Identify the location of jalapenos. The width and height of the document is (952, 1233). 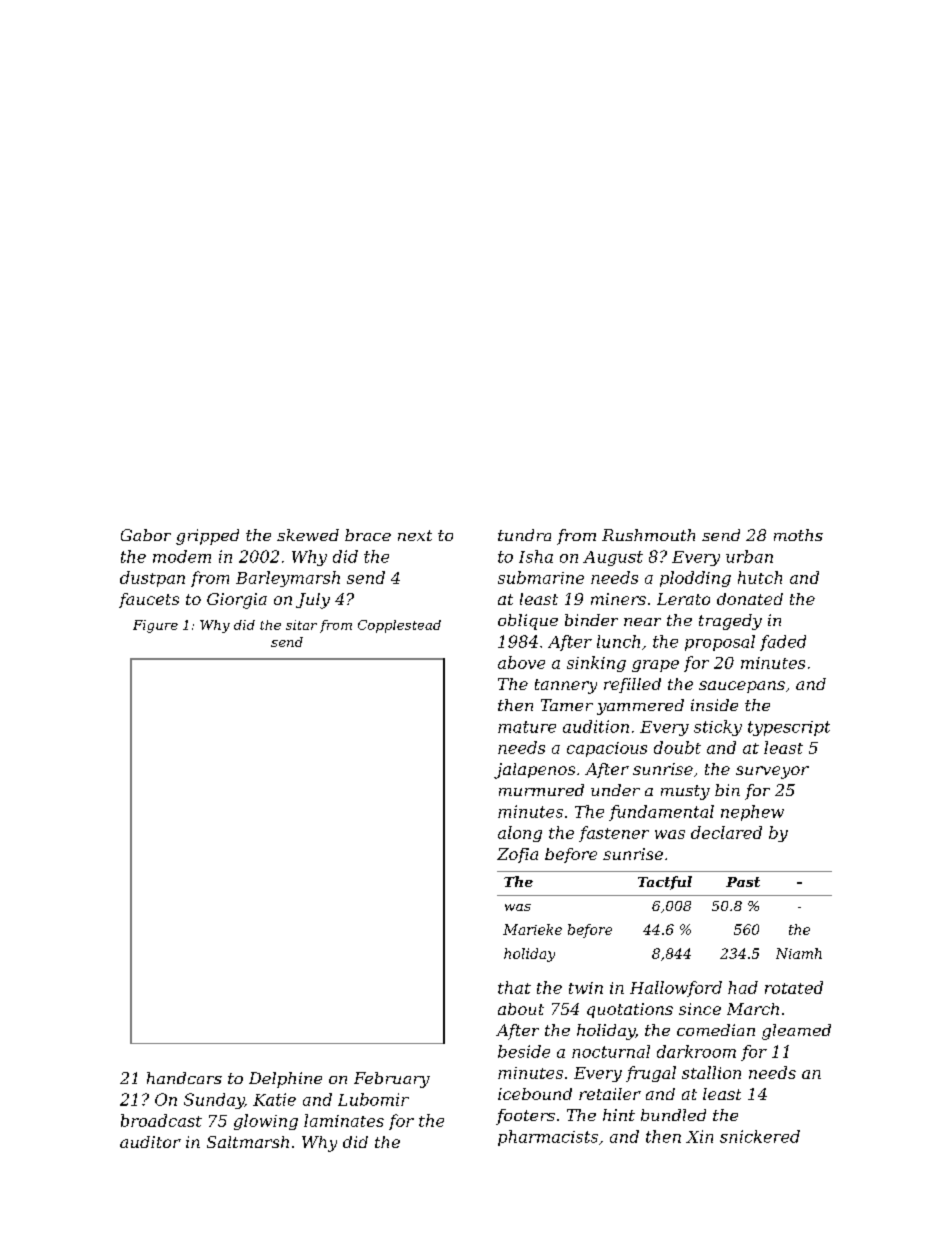
(534, 771).
